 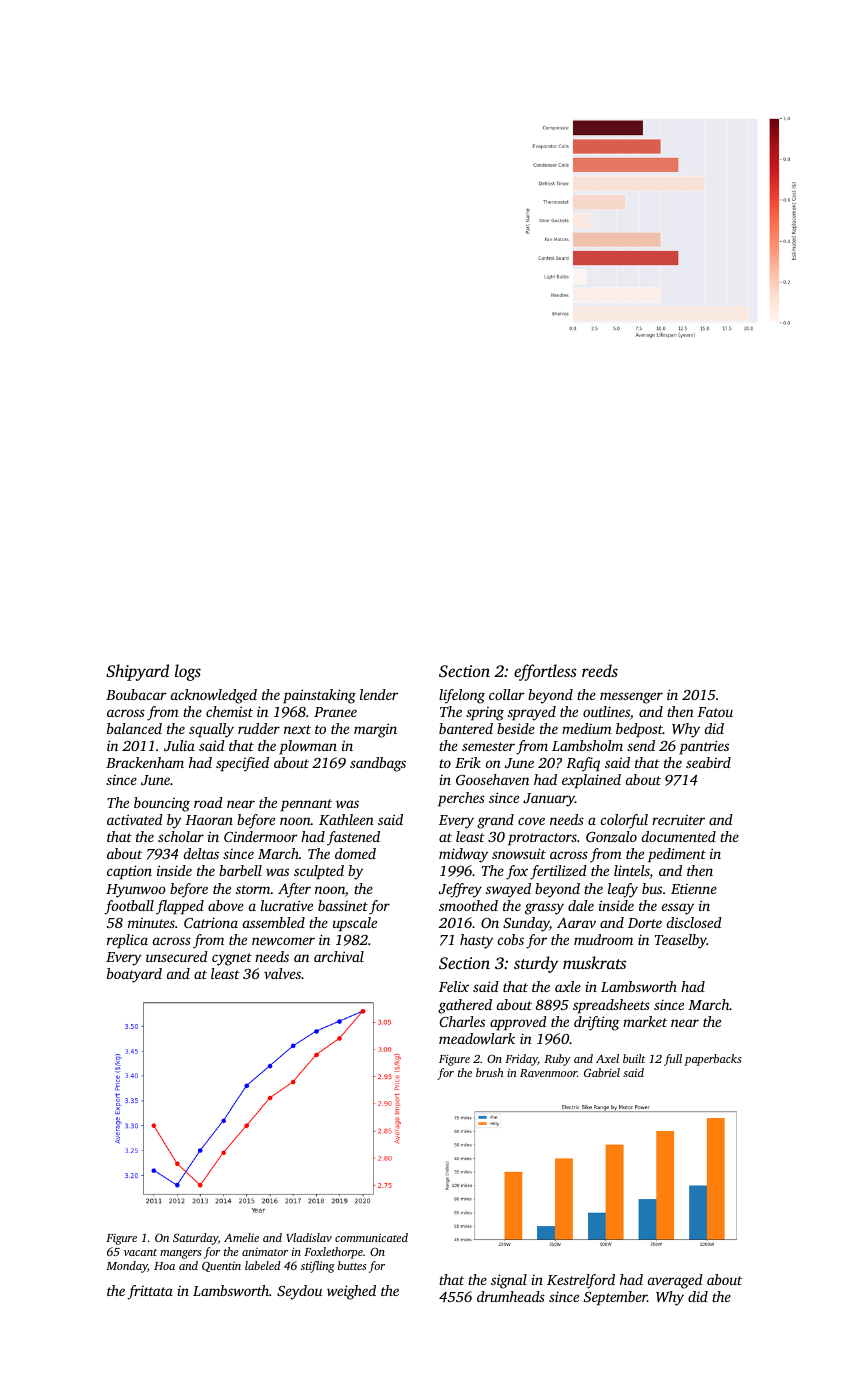 What do you see at coordinates (602, 1072) in the document?
I see `Gabriel` at bounding box center [602, 1072].
